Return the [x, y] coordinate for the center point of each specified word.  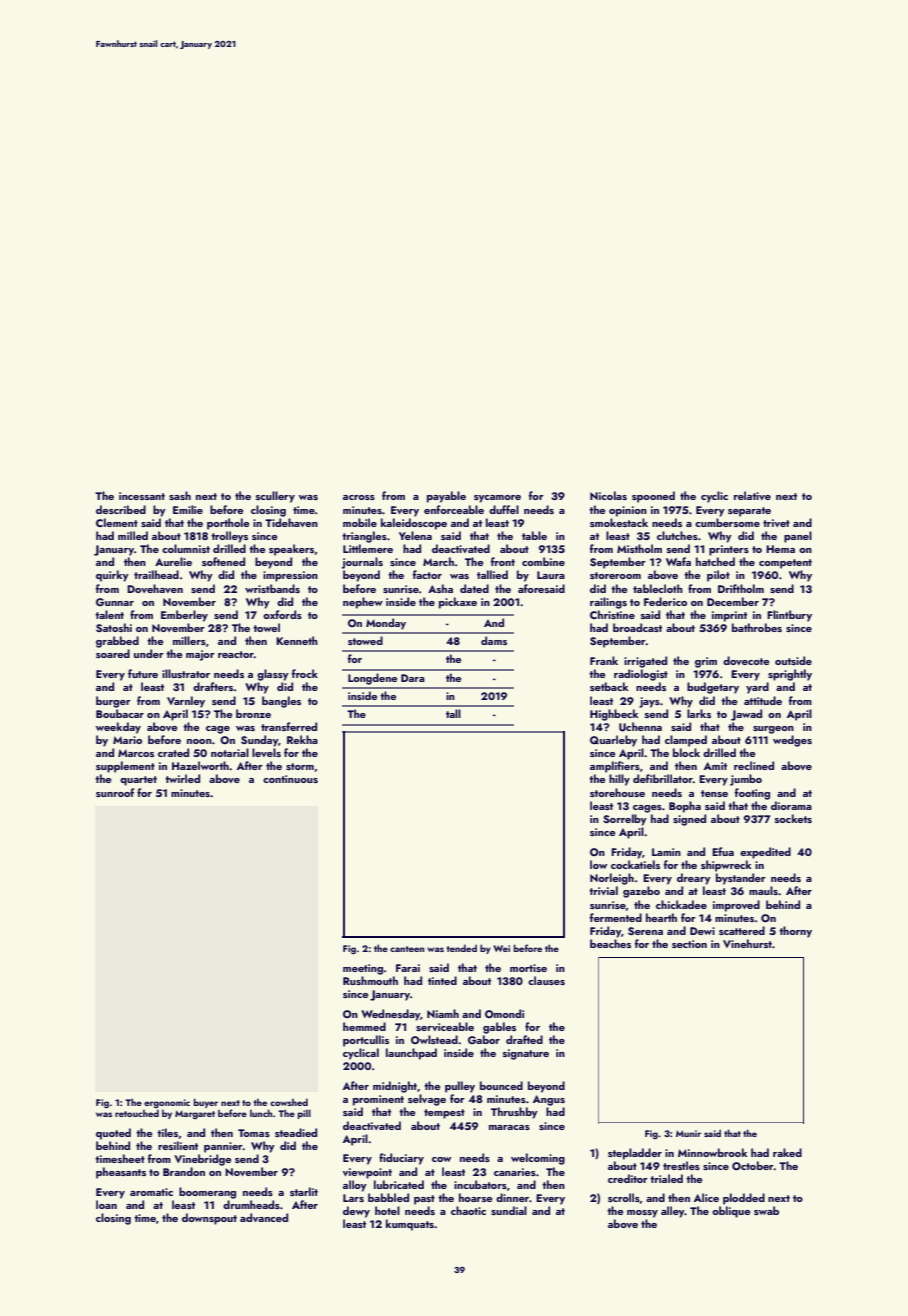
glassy [273, 675]
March [438, 561]
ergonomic [167, 1103]
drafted [524, 1039]
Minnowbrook [713, 1152]
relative [752, 495]
